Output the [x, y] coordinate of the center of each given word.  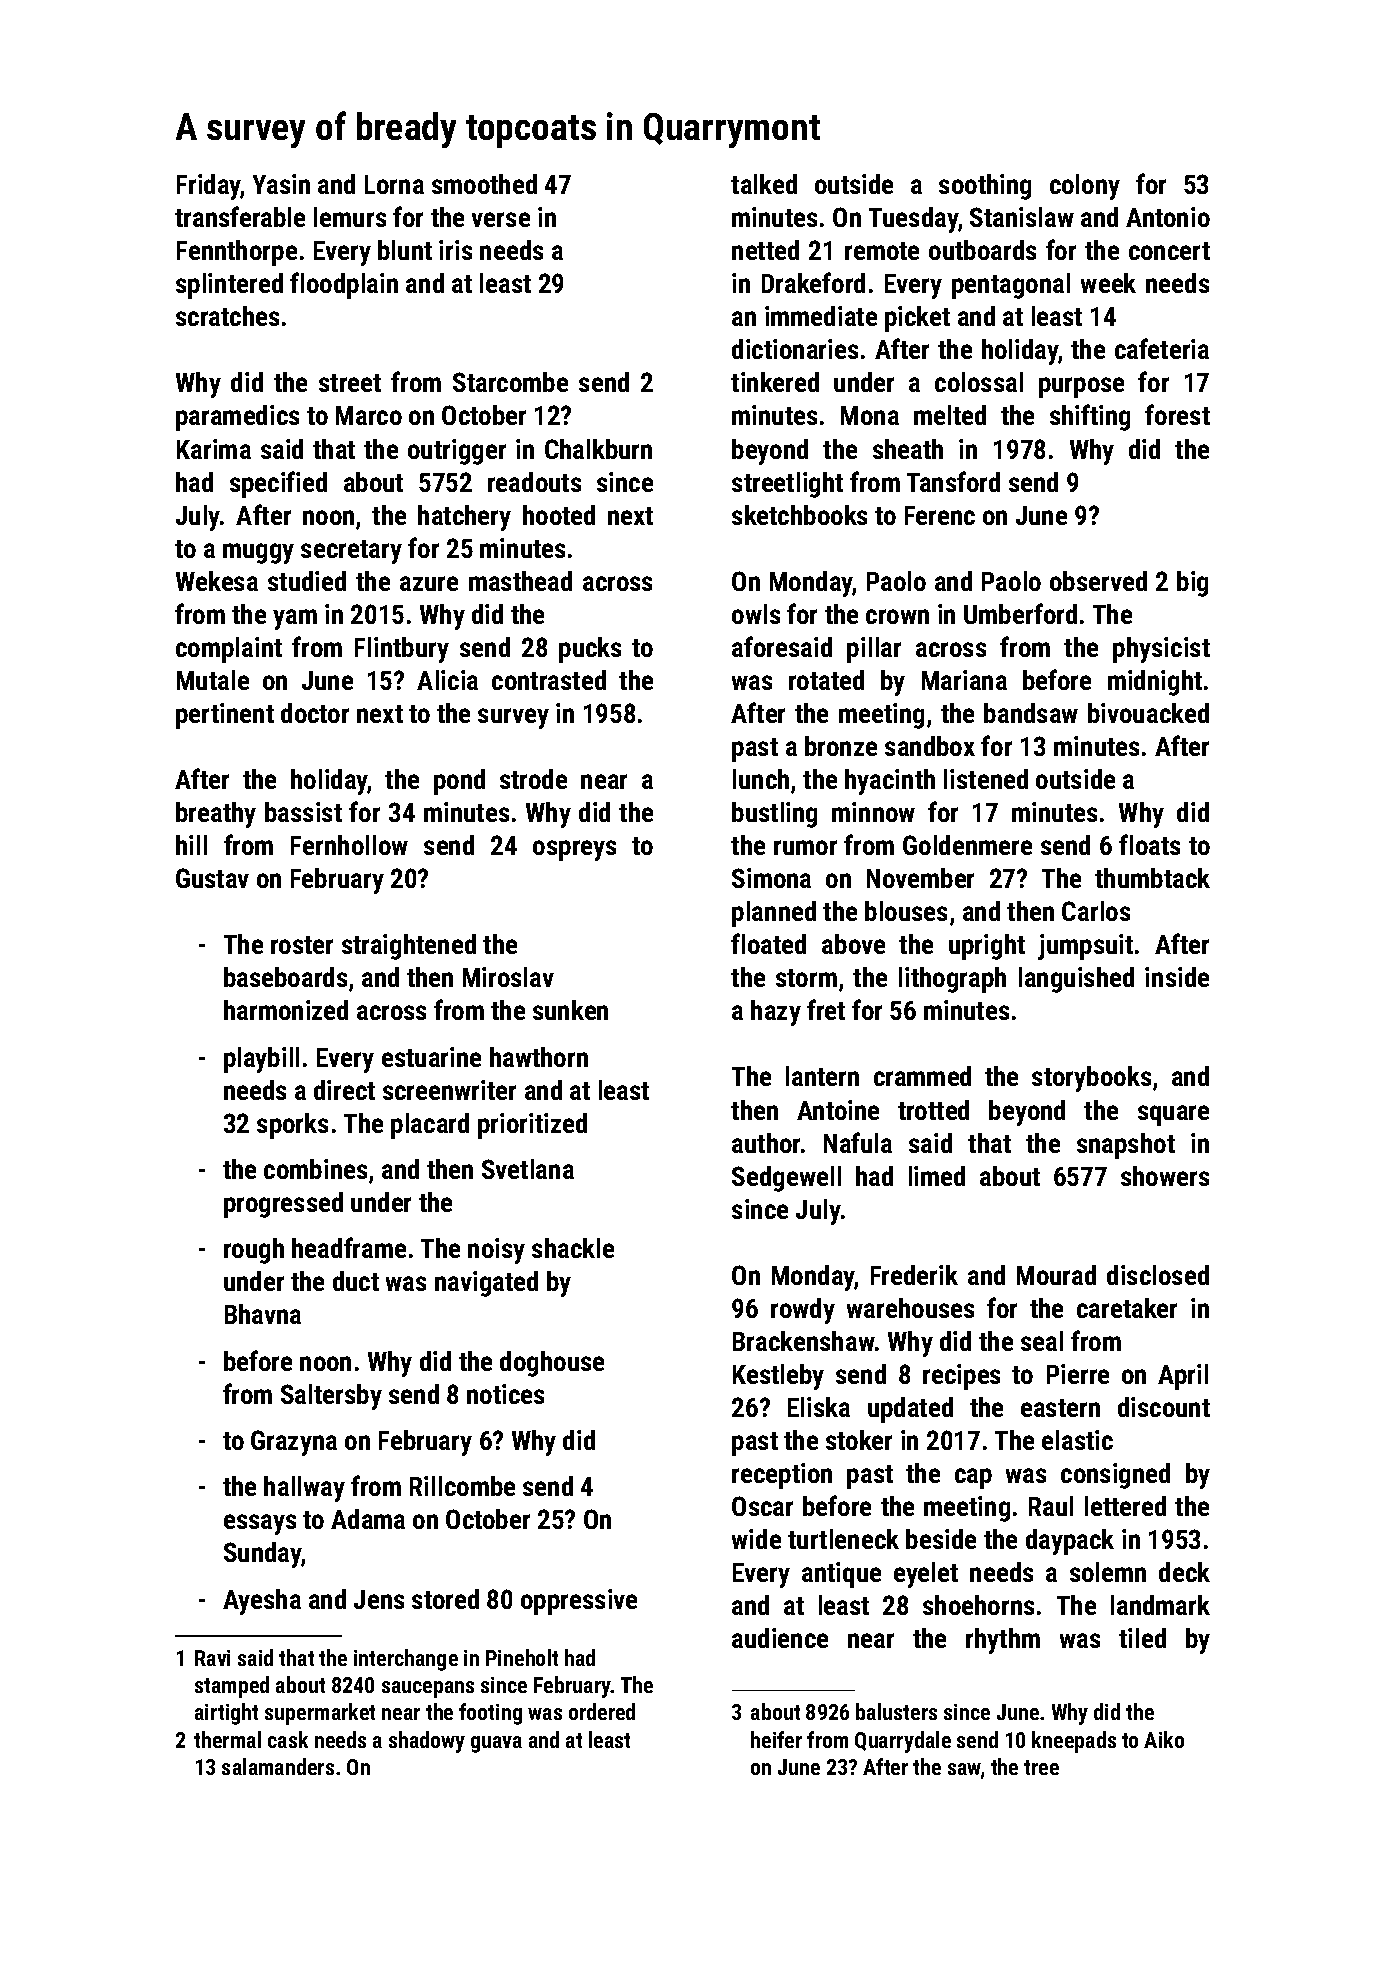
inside [1177, 977]
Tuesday [913, 220]
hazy [776, 1013]
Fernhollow [349, 845]
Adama [368, 1519]
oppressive [579, 1602]
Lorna [394, 184]
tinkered [775, 382]
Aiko [1164, 1739]
